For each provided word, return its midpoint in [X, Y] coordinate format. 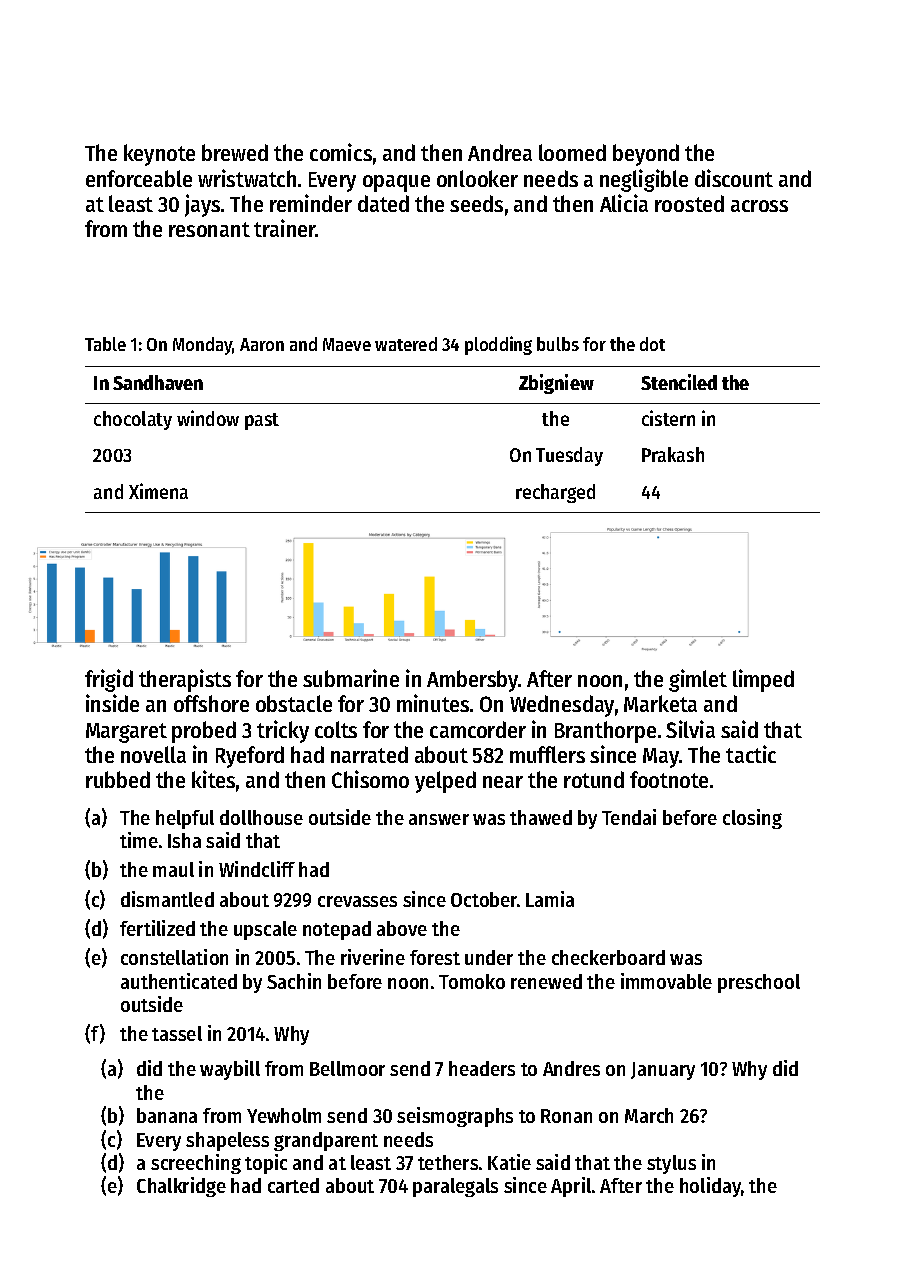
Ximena [158, 491]
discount [734, 178]
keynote [159, 155]
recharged [555, 493]
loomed [572, 152]
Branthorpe [605, 732]
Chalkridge [181, 1187]
